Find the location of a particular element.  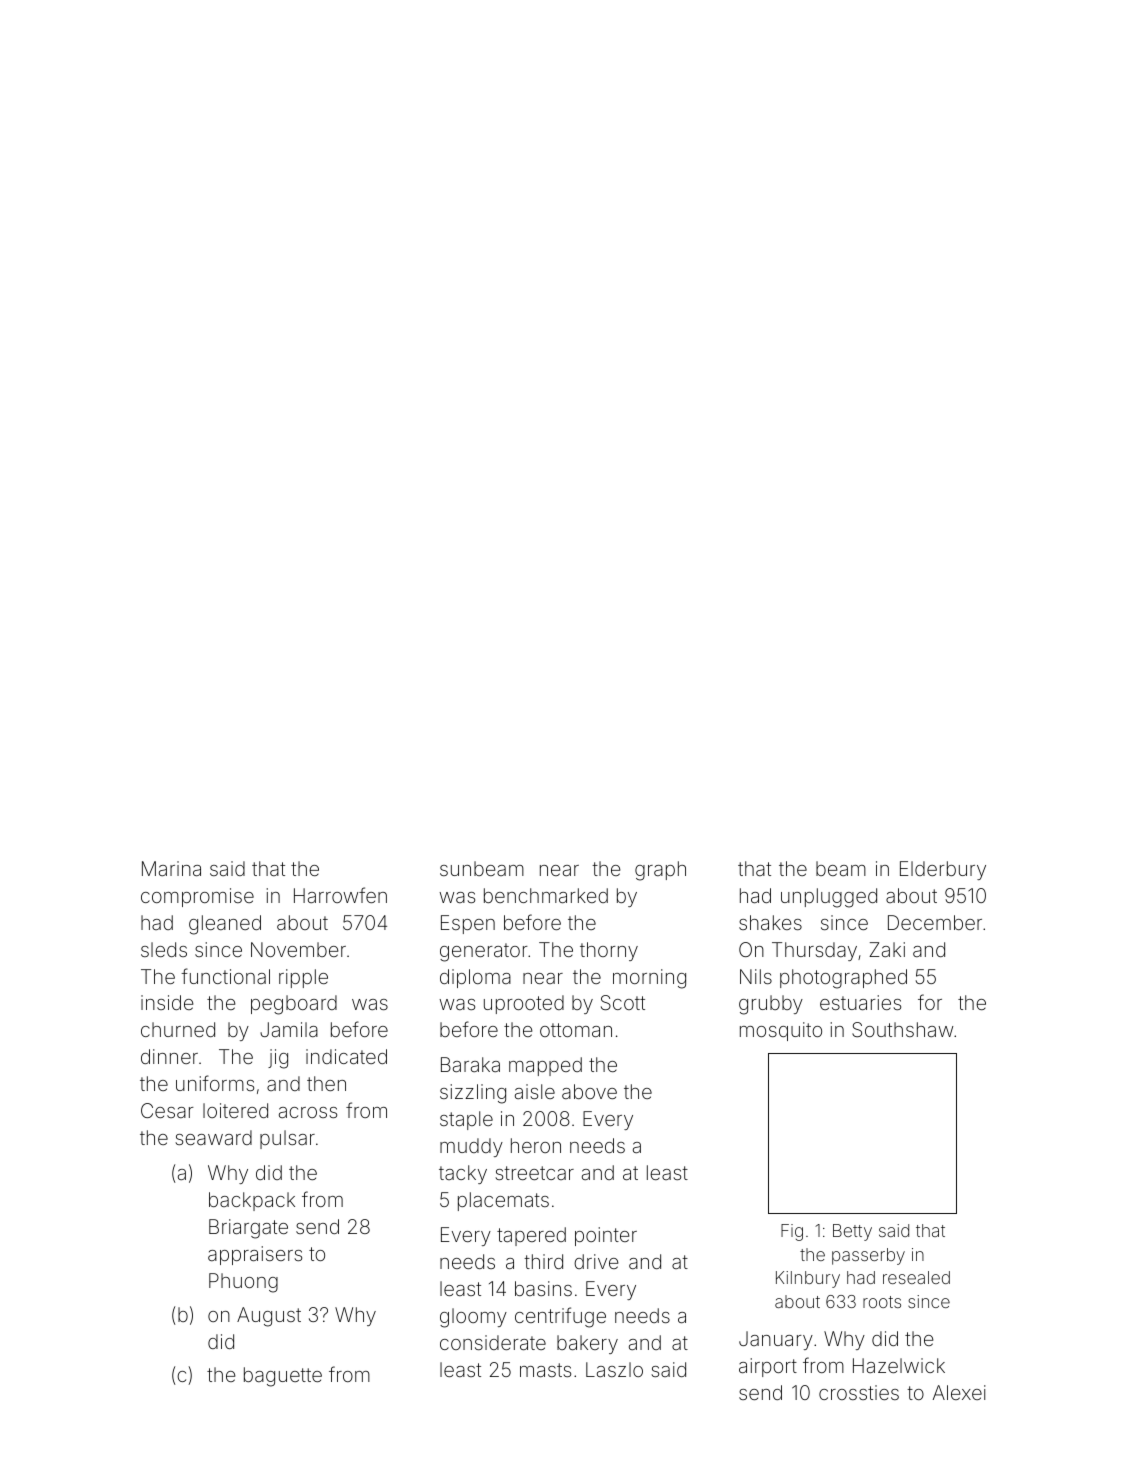

Elderbury is located at coordinates (943, 870).
